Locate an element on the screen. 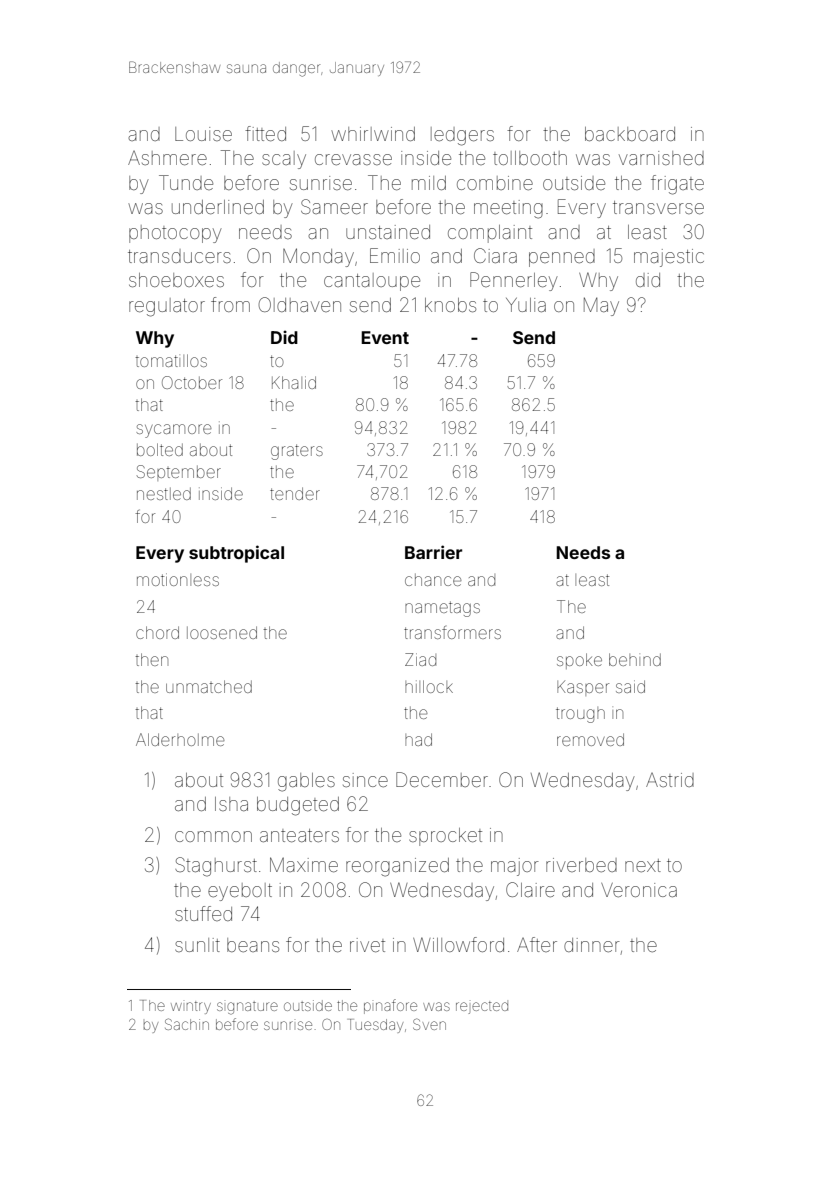 This screenshot has height=1182, width=833. underlined is located at coordinates (218, 207).
